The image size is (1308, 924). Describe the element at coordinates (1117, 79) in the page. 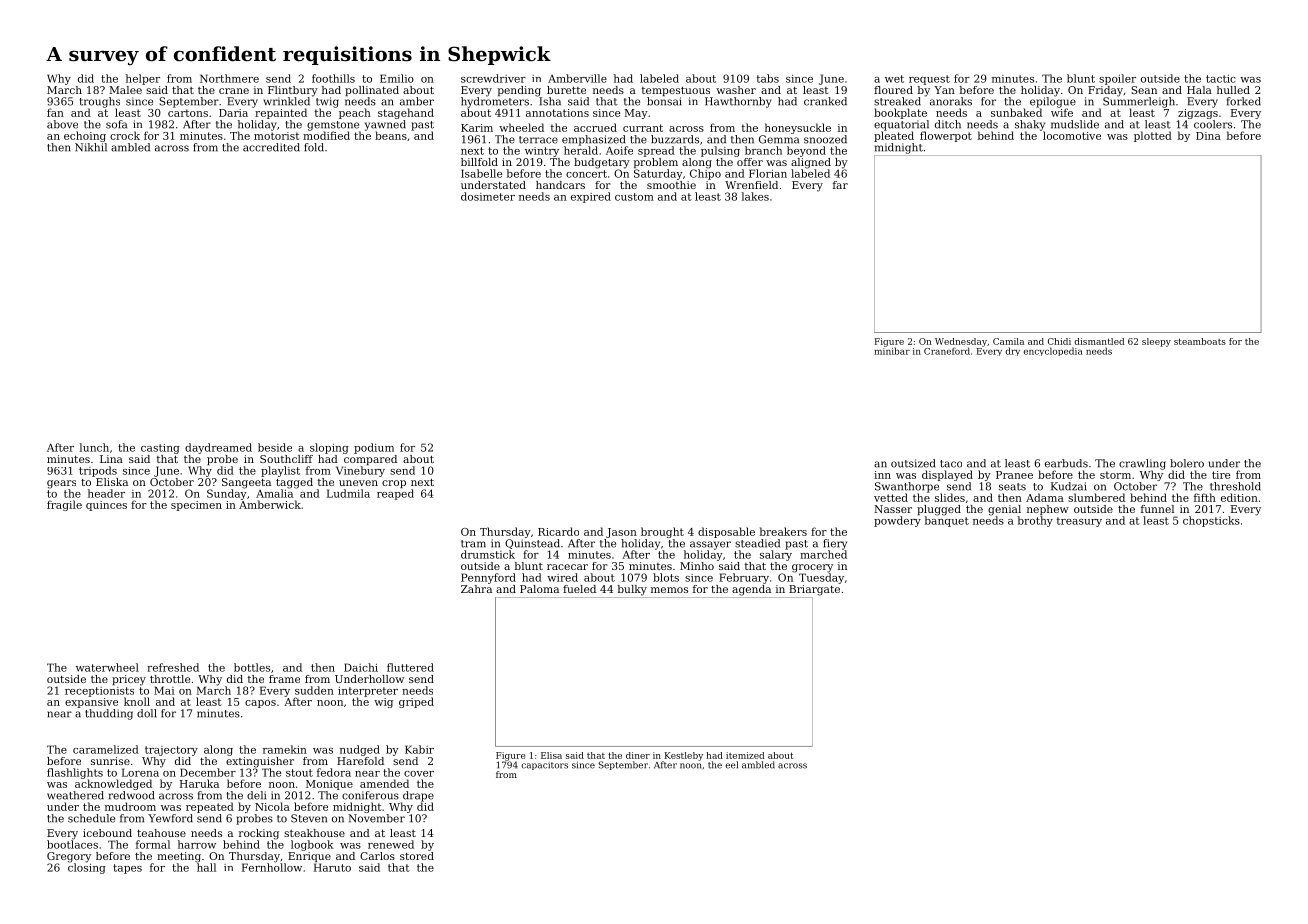

I see `spoiler` at that location.
